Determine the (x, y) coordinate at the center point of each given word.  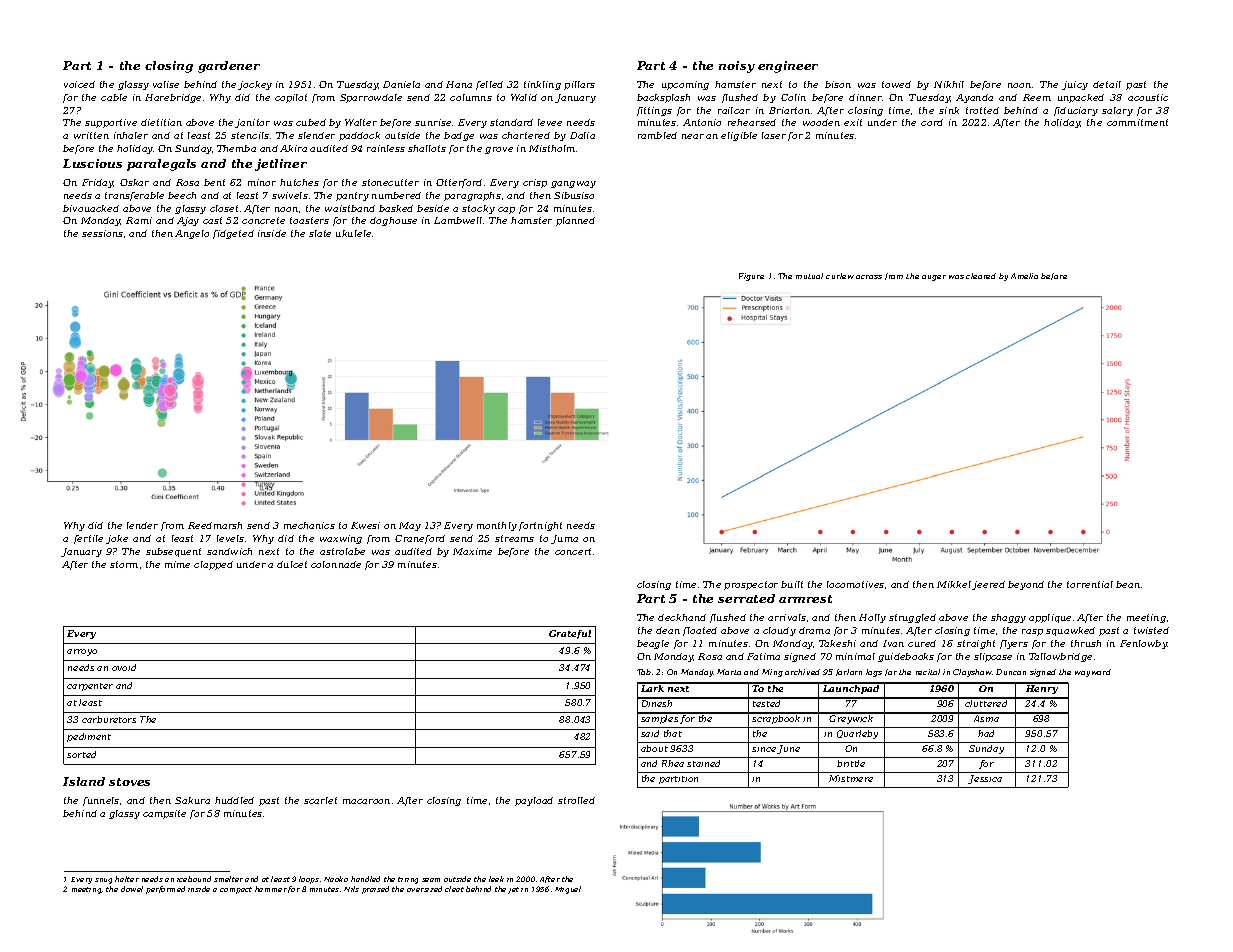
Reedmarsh (215, 525)
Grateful (570, 634)
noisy (737, 67)
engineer (788, 67)
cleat (454, 889)
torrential (1090, 584)
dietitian (161, 122)
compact (236, 890)
